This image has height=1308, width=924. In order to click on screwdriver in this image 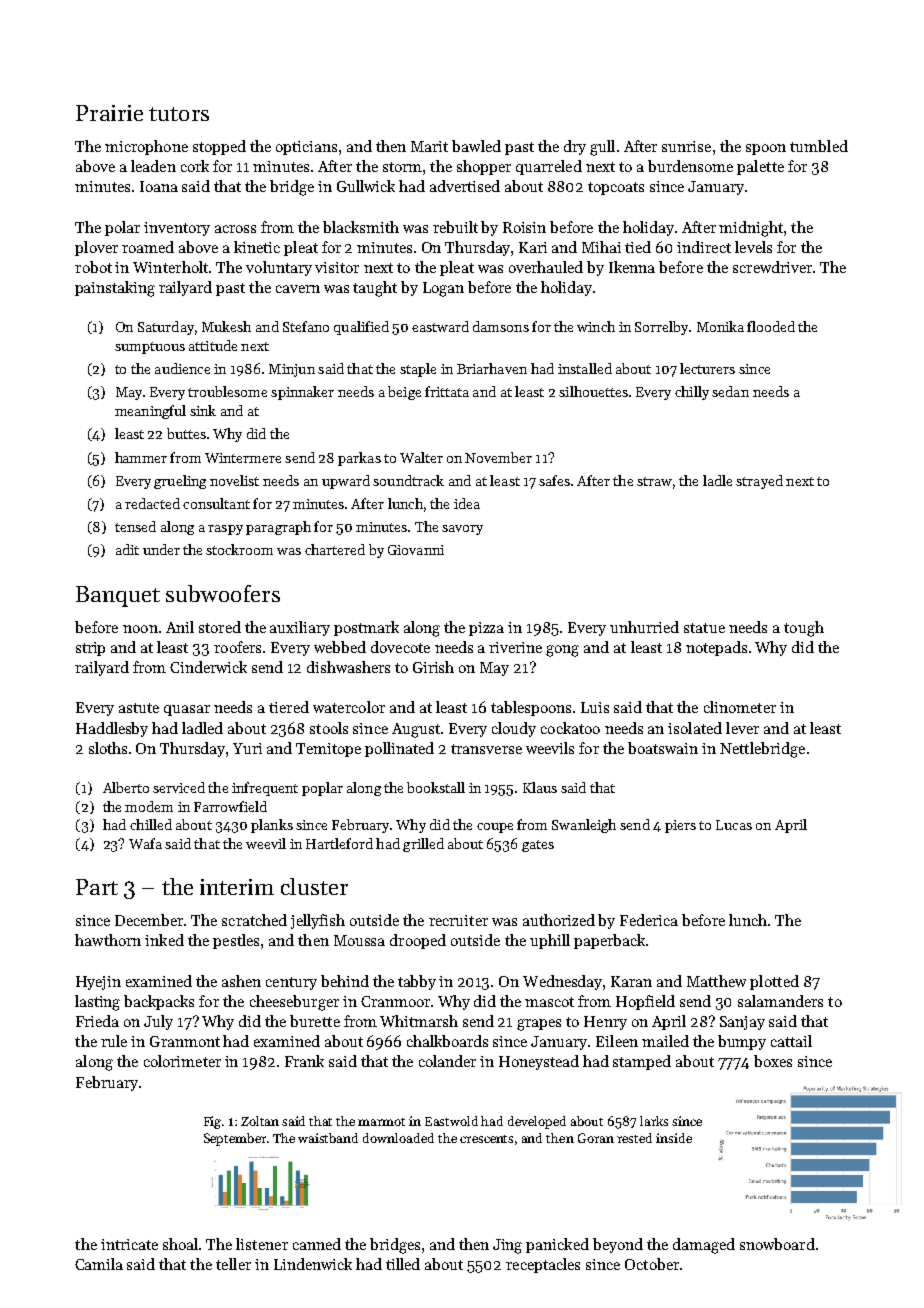, I will do `click(772, 267)`.
